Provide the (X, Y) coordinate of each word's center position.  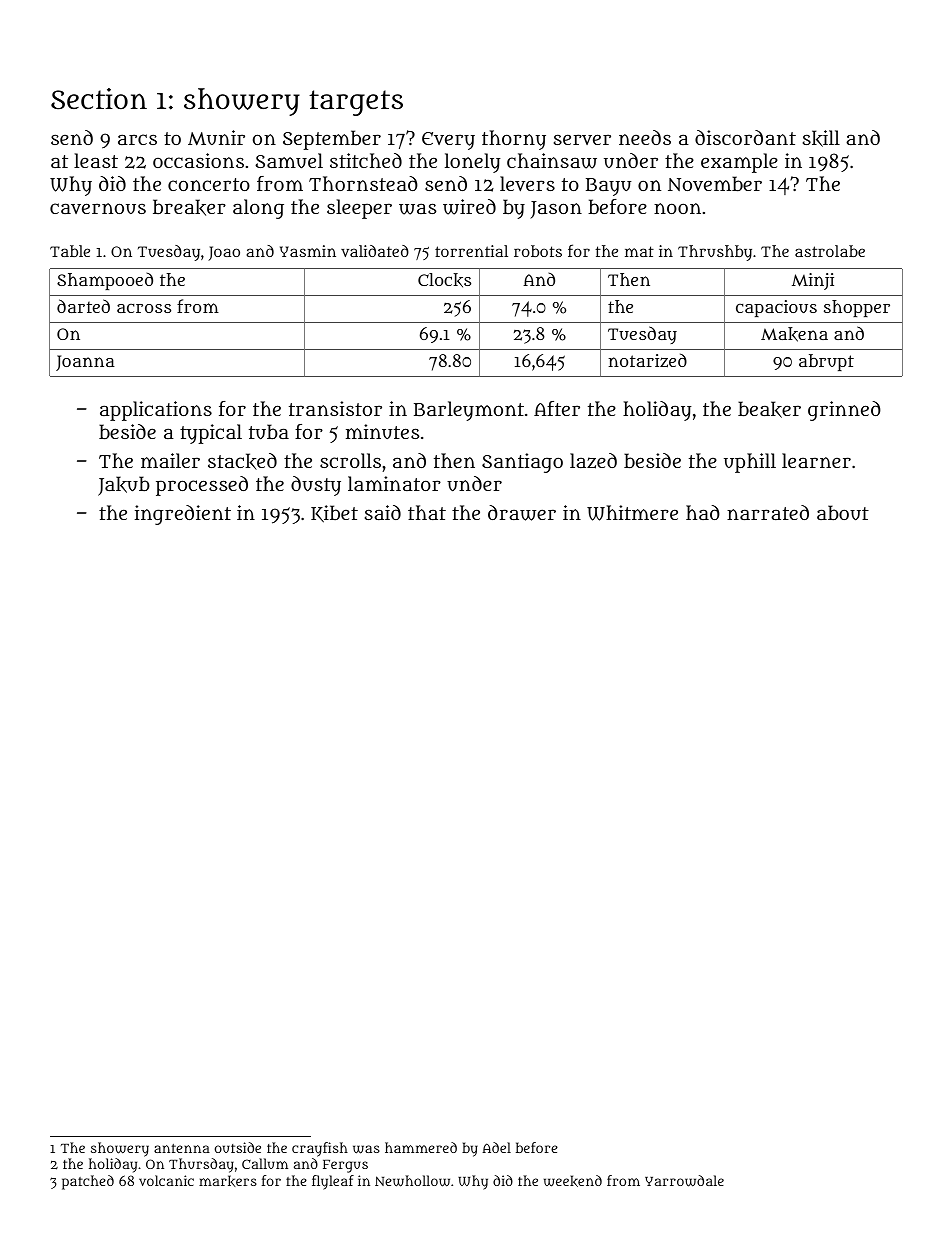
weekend (573, 1181)
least (96, 160)
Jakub (124, 486)
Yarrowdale (684, 1181)
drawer (522, 513)
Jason (556, 210)
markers (228, 1181)
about (843, 513)
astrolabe (830, 251)
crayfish (320, 1149)
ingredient (183, 515)
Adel (496, 1147)
